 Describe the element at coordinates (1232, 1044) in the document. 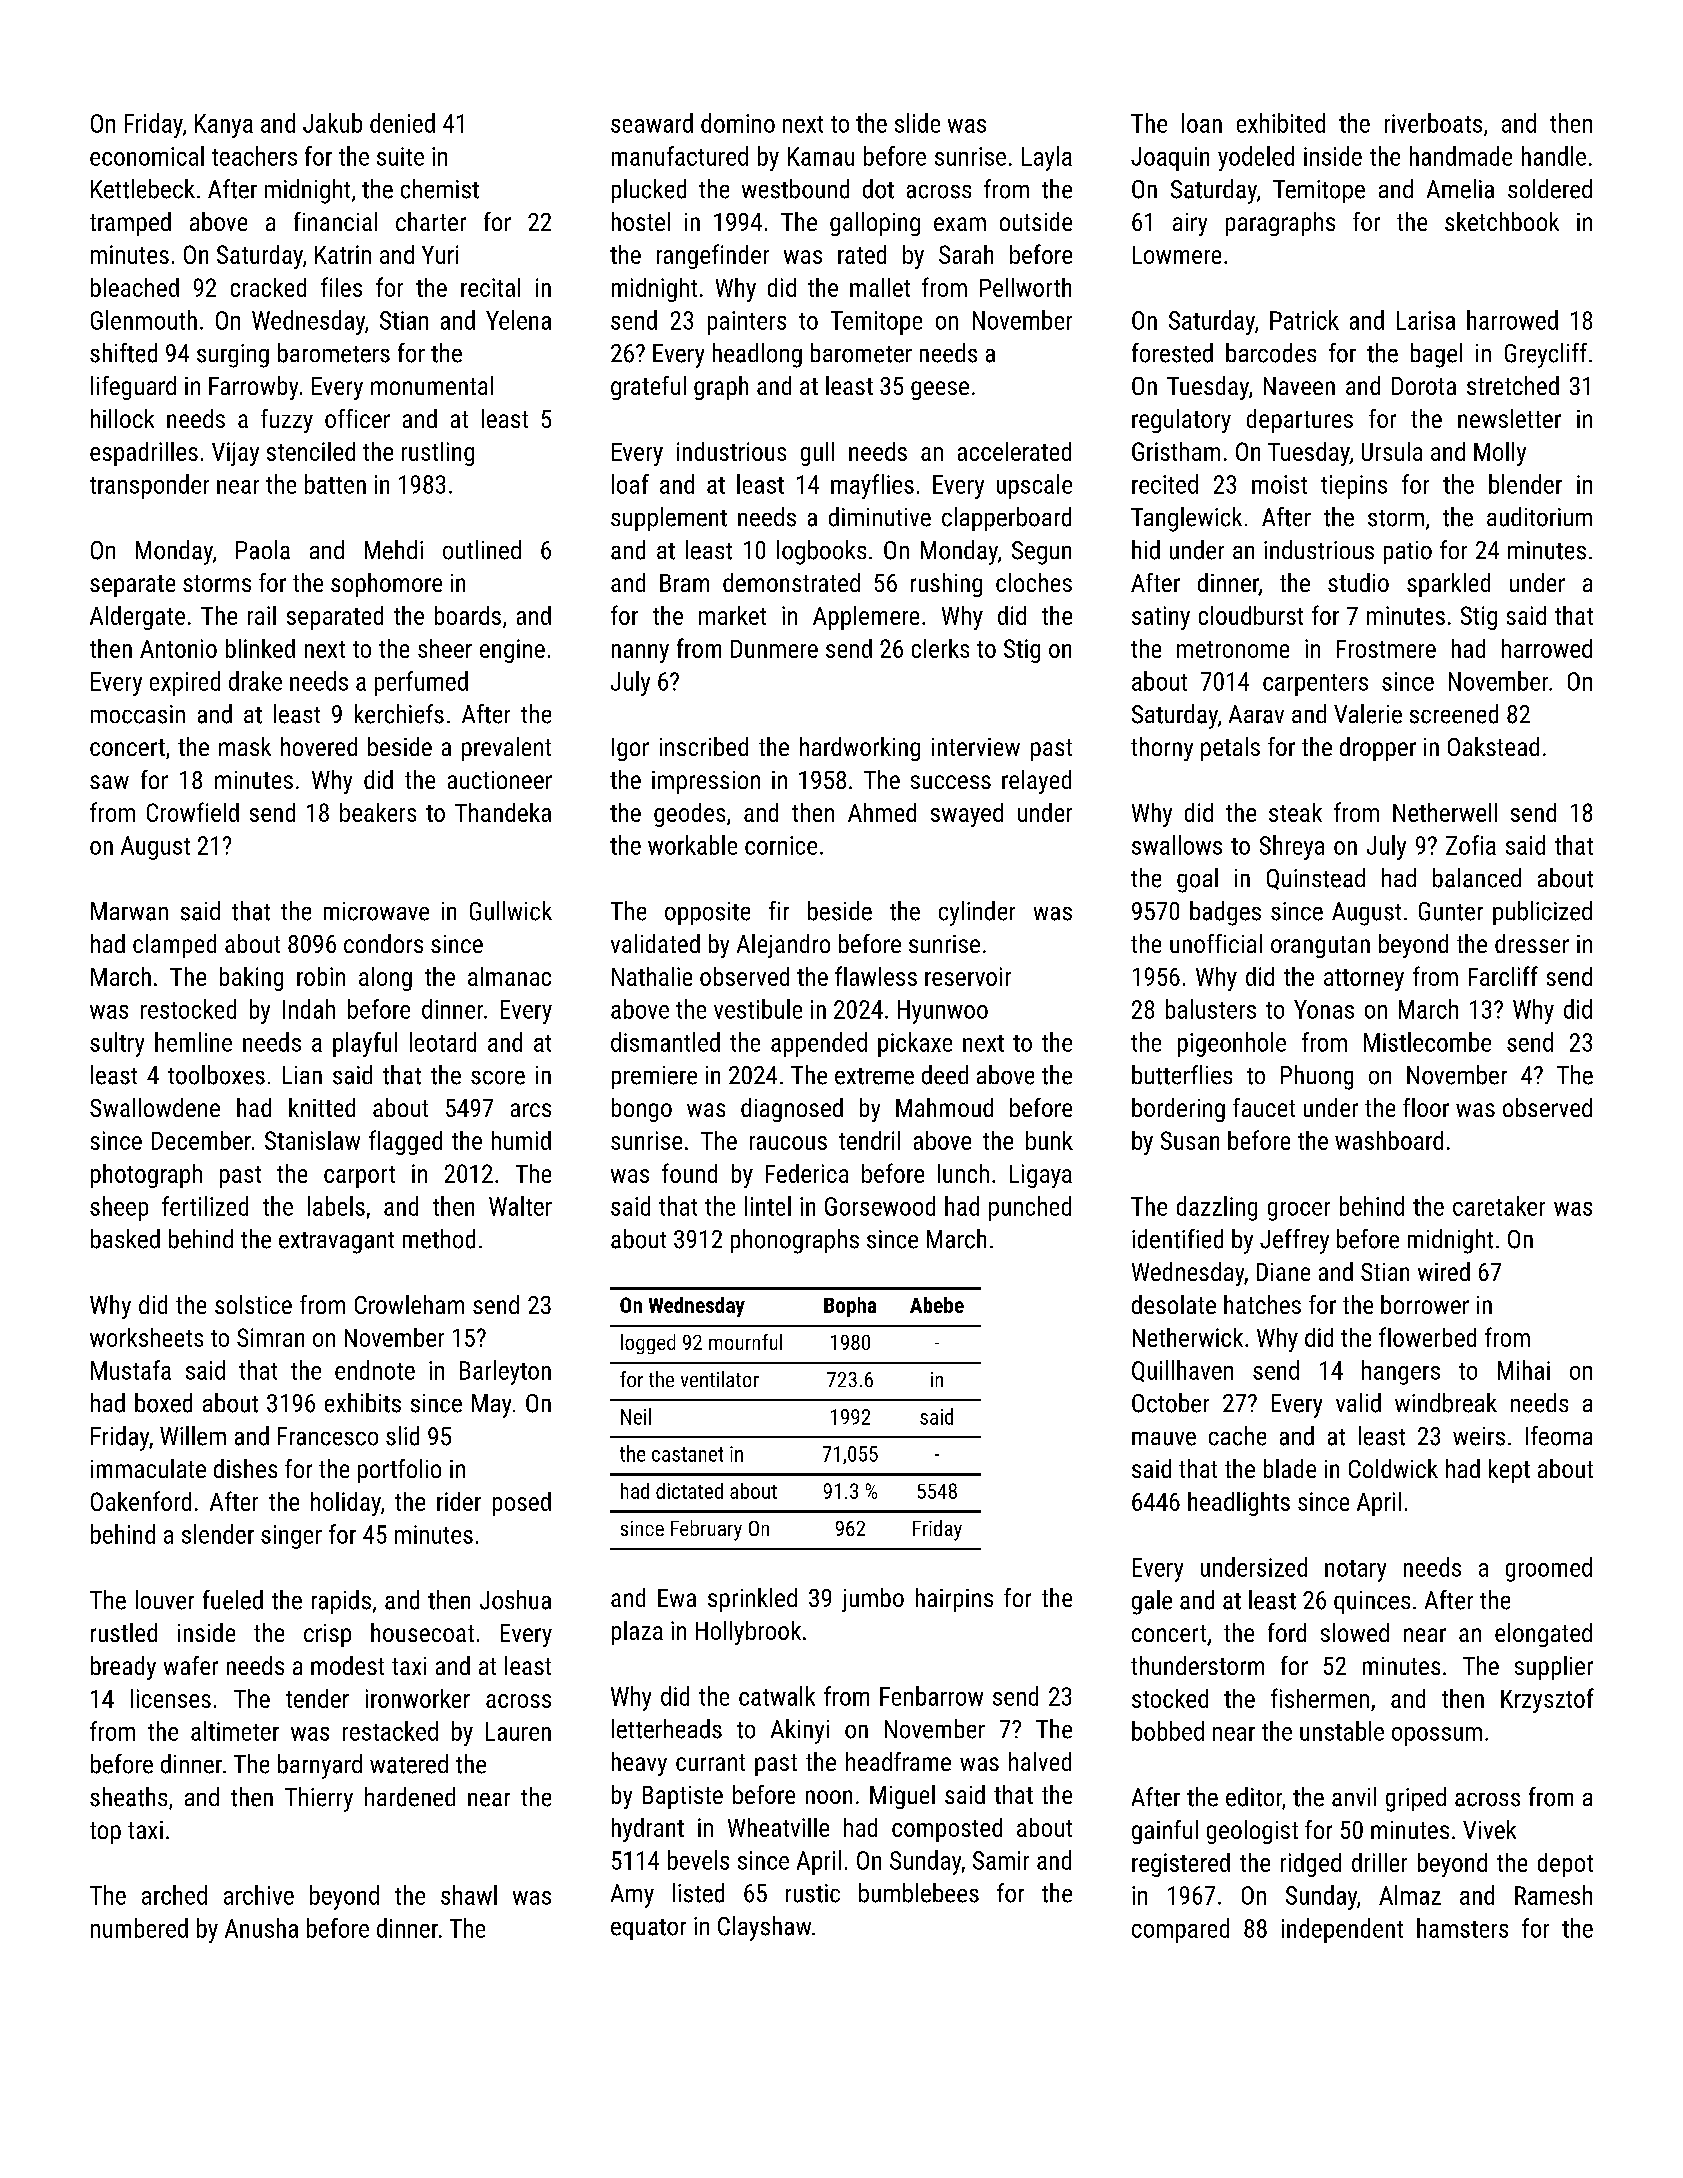

I see `pigeonhole` at that location.
